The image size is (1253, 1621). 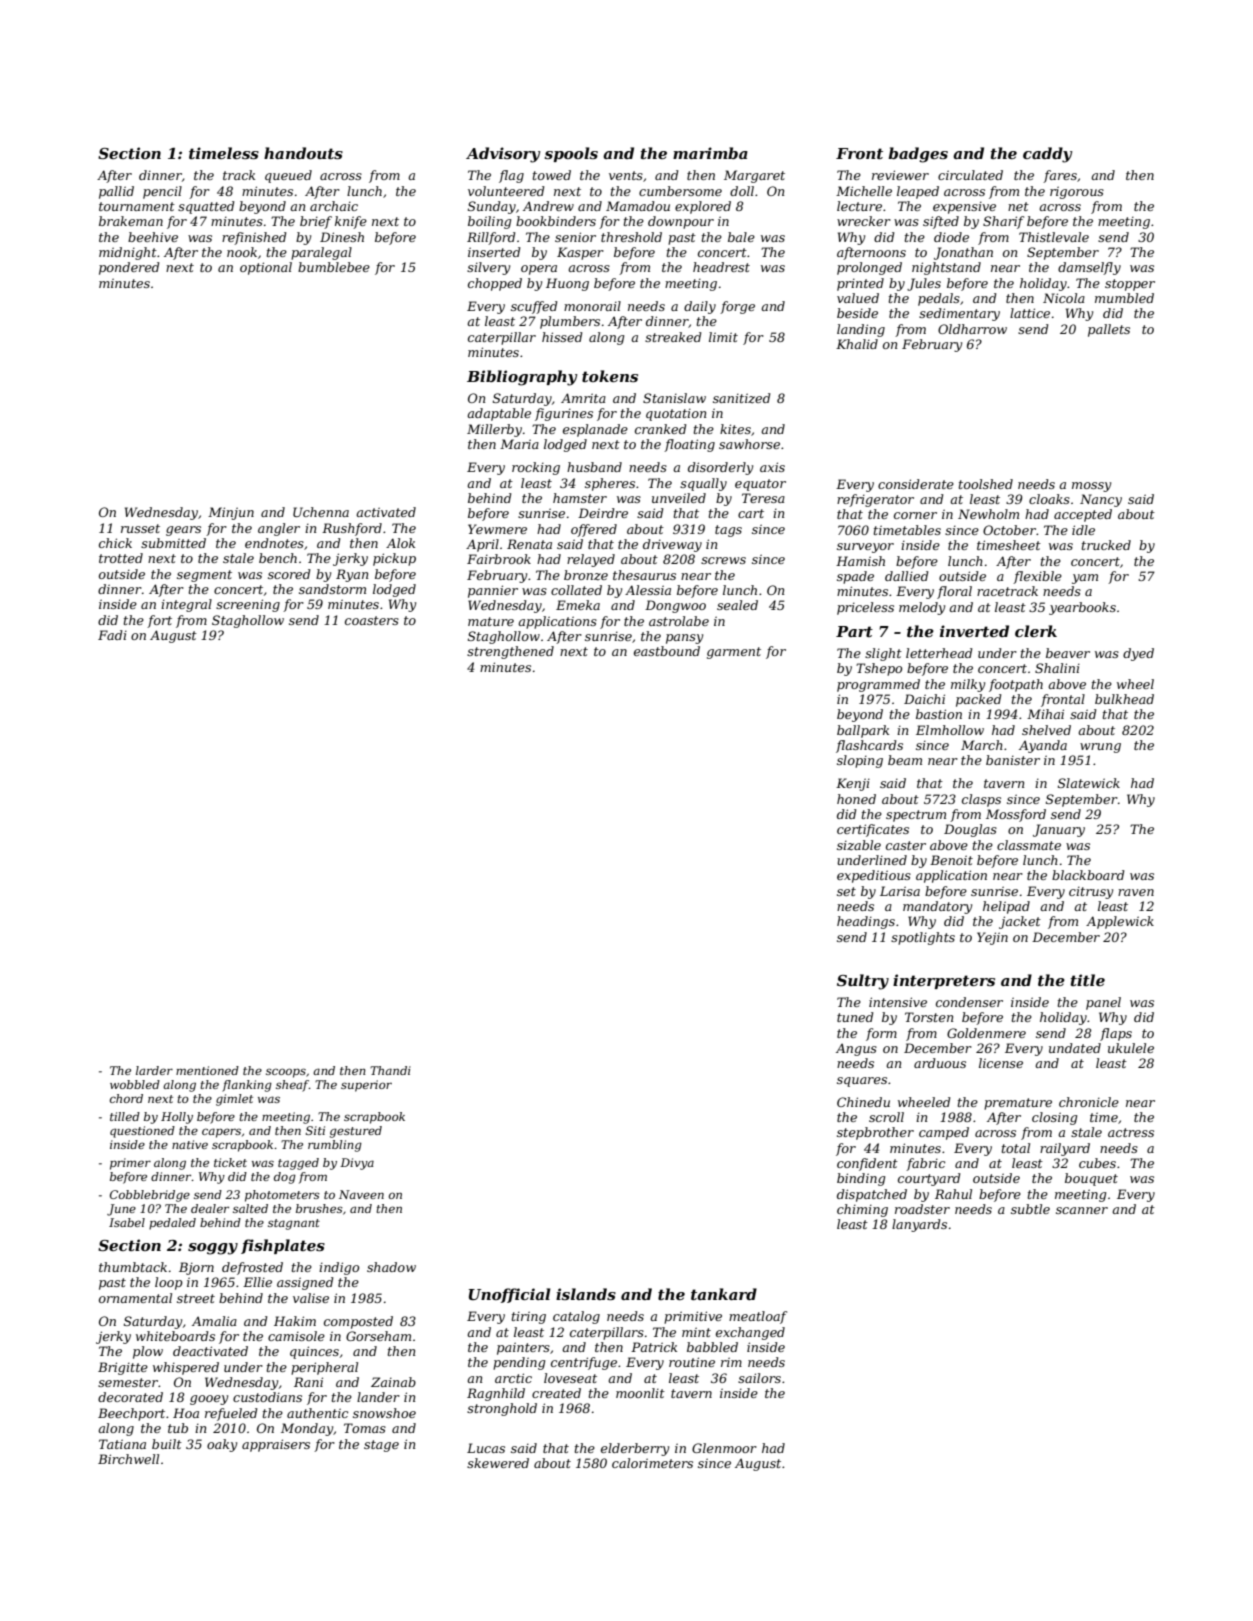 What do you see at coordinates (724, 1448) in the page?
I see `Glenmoor` at bounding box center [724, 1448].
